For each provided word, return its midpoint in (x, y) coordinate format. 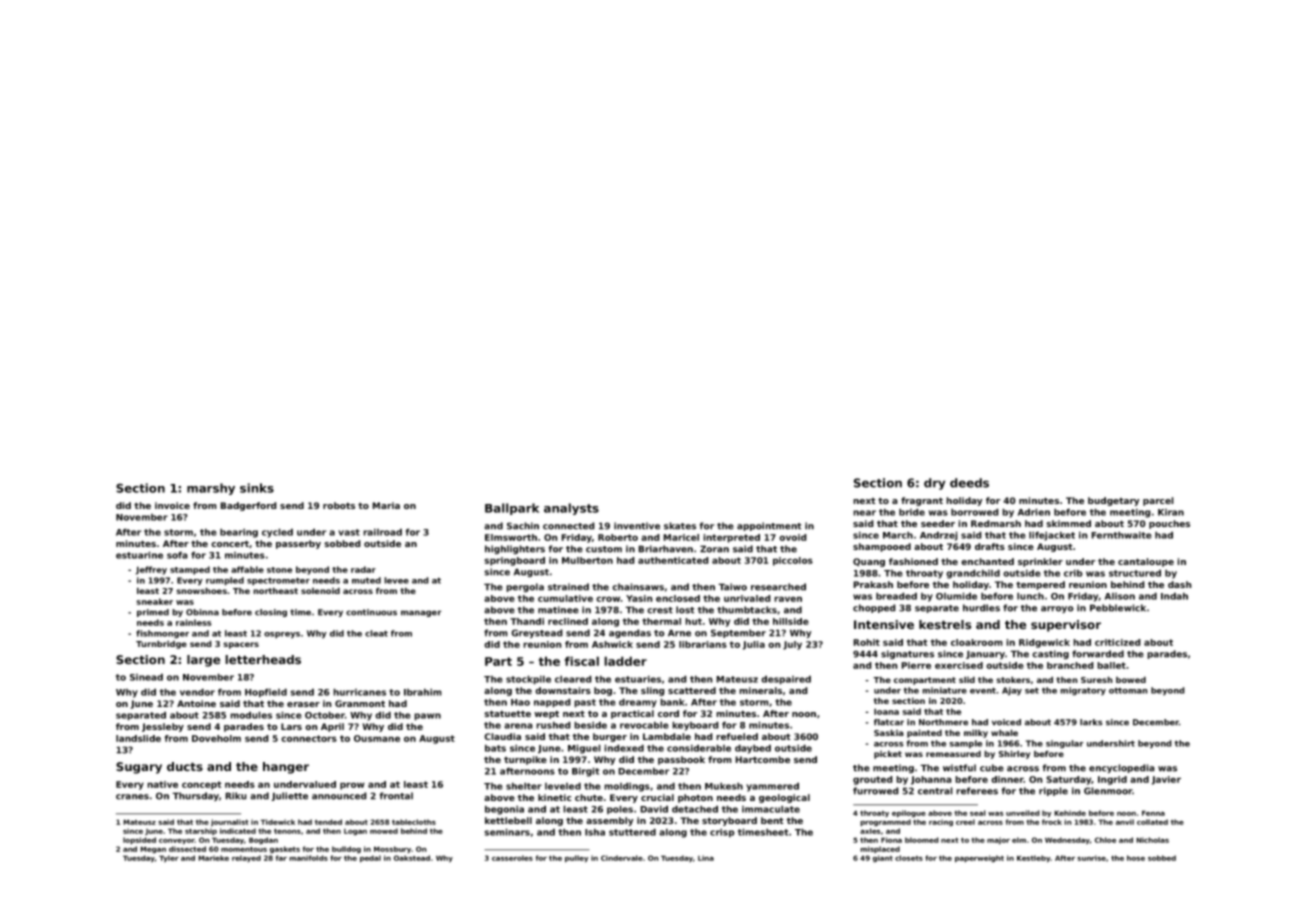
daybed (753, 749)
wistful (959, 768)
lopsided (139, 841)
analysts (571, 509)
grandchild (973, 574)
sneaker (154, 601)
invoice (172, 505)
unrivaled (747, 598)
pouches (1169, 524)
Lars (291, 726)
